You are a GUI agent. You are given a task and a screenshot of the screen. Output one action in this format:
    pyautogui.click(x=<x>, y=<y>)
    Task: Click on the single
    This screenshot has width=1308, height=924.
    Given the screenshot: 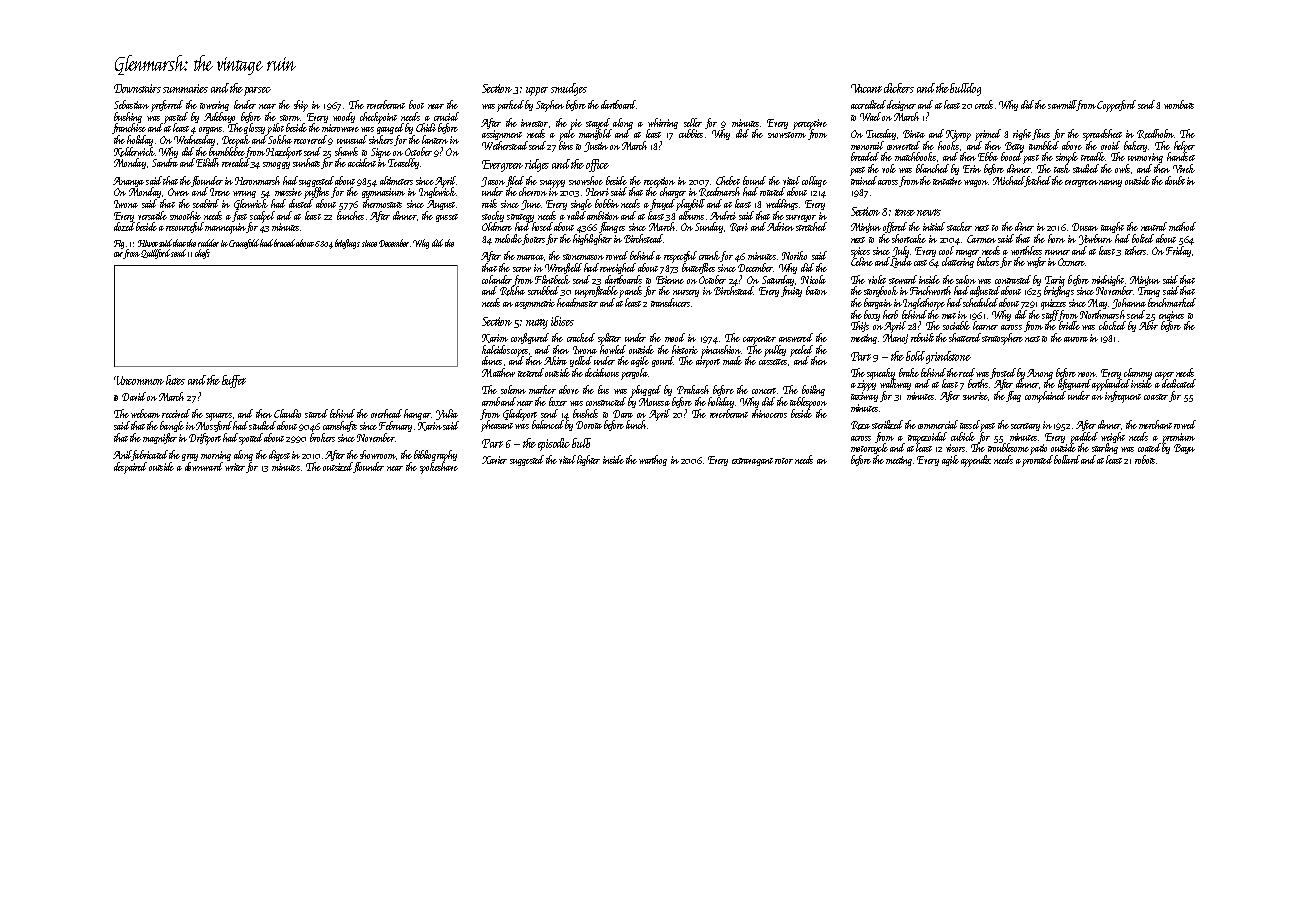 What is the action you would take?
    pyautogui.click(x=581, y=204)
